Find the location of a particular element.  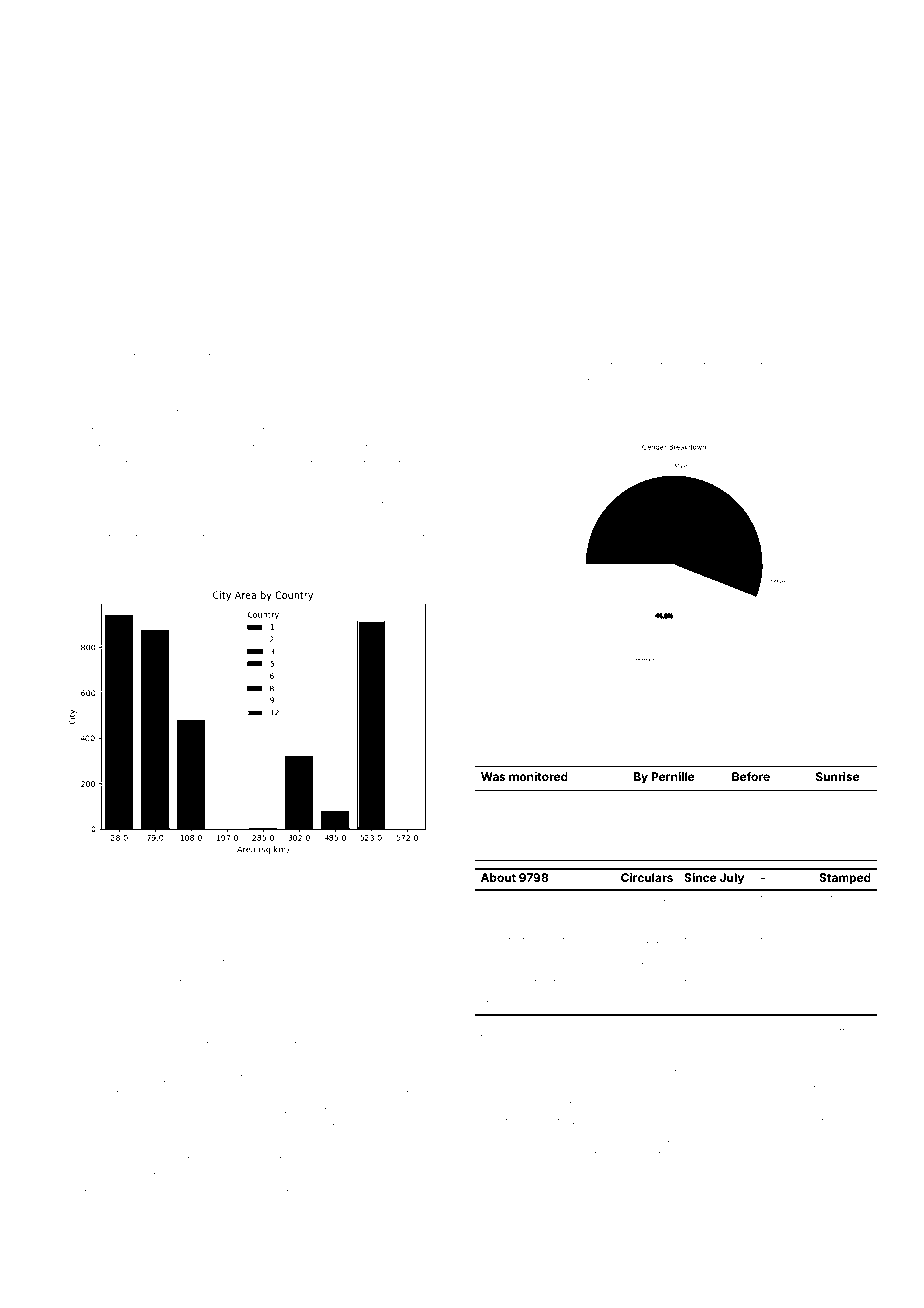

flashlights is located at coordinates (616, 341).
